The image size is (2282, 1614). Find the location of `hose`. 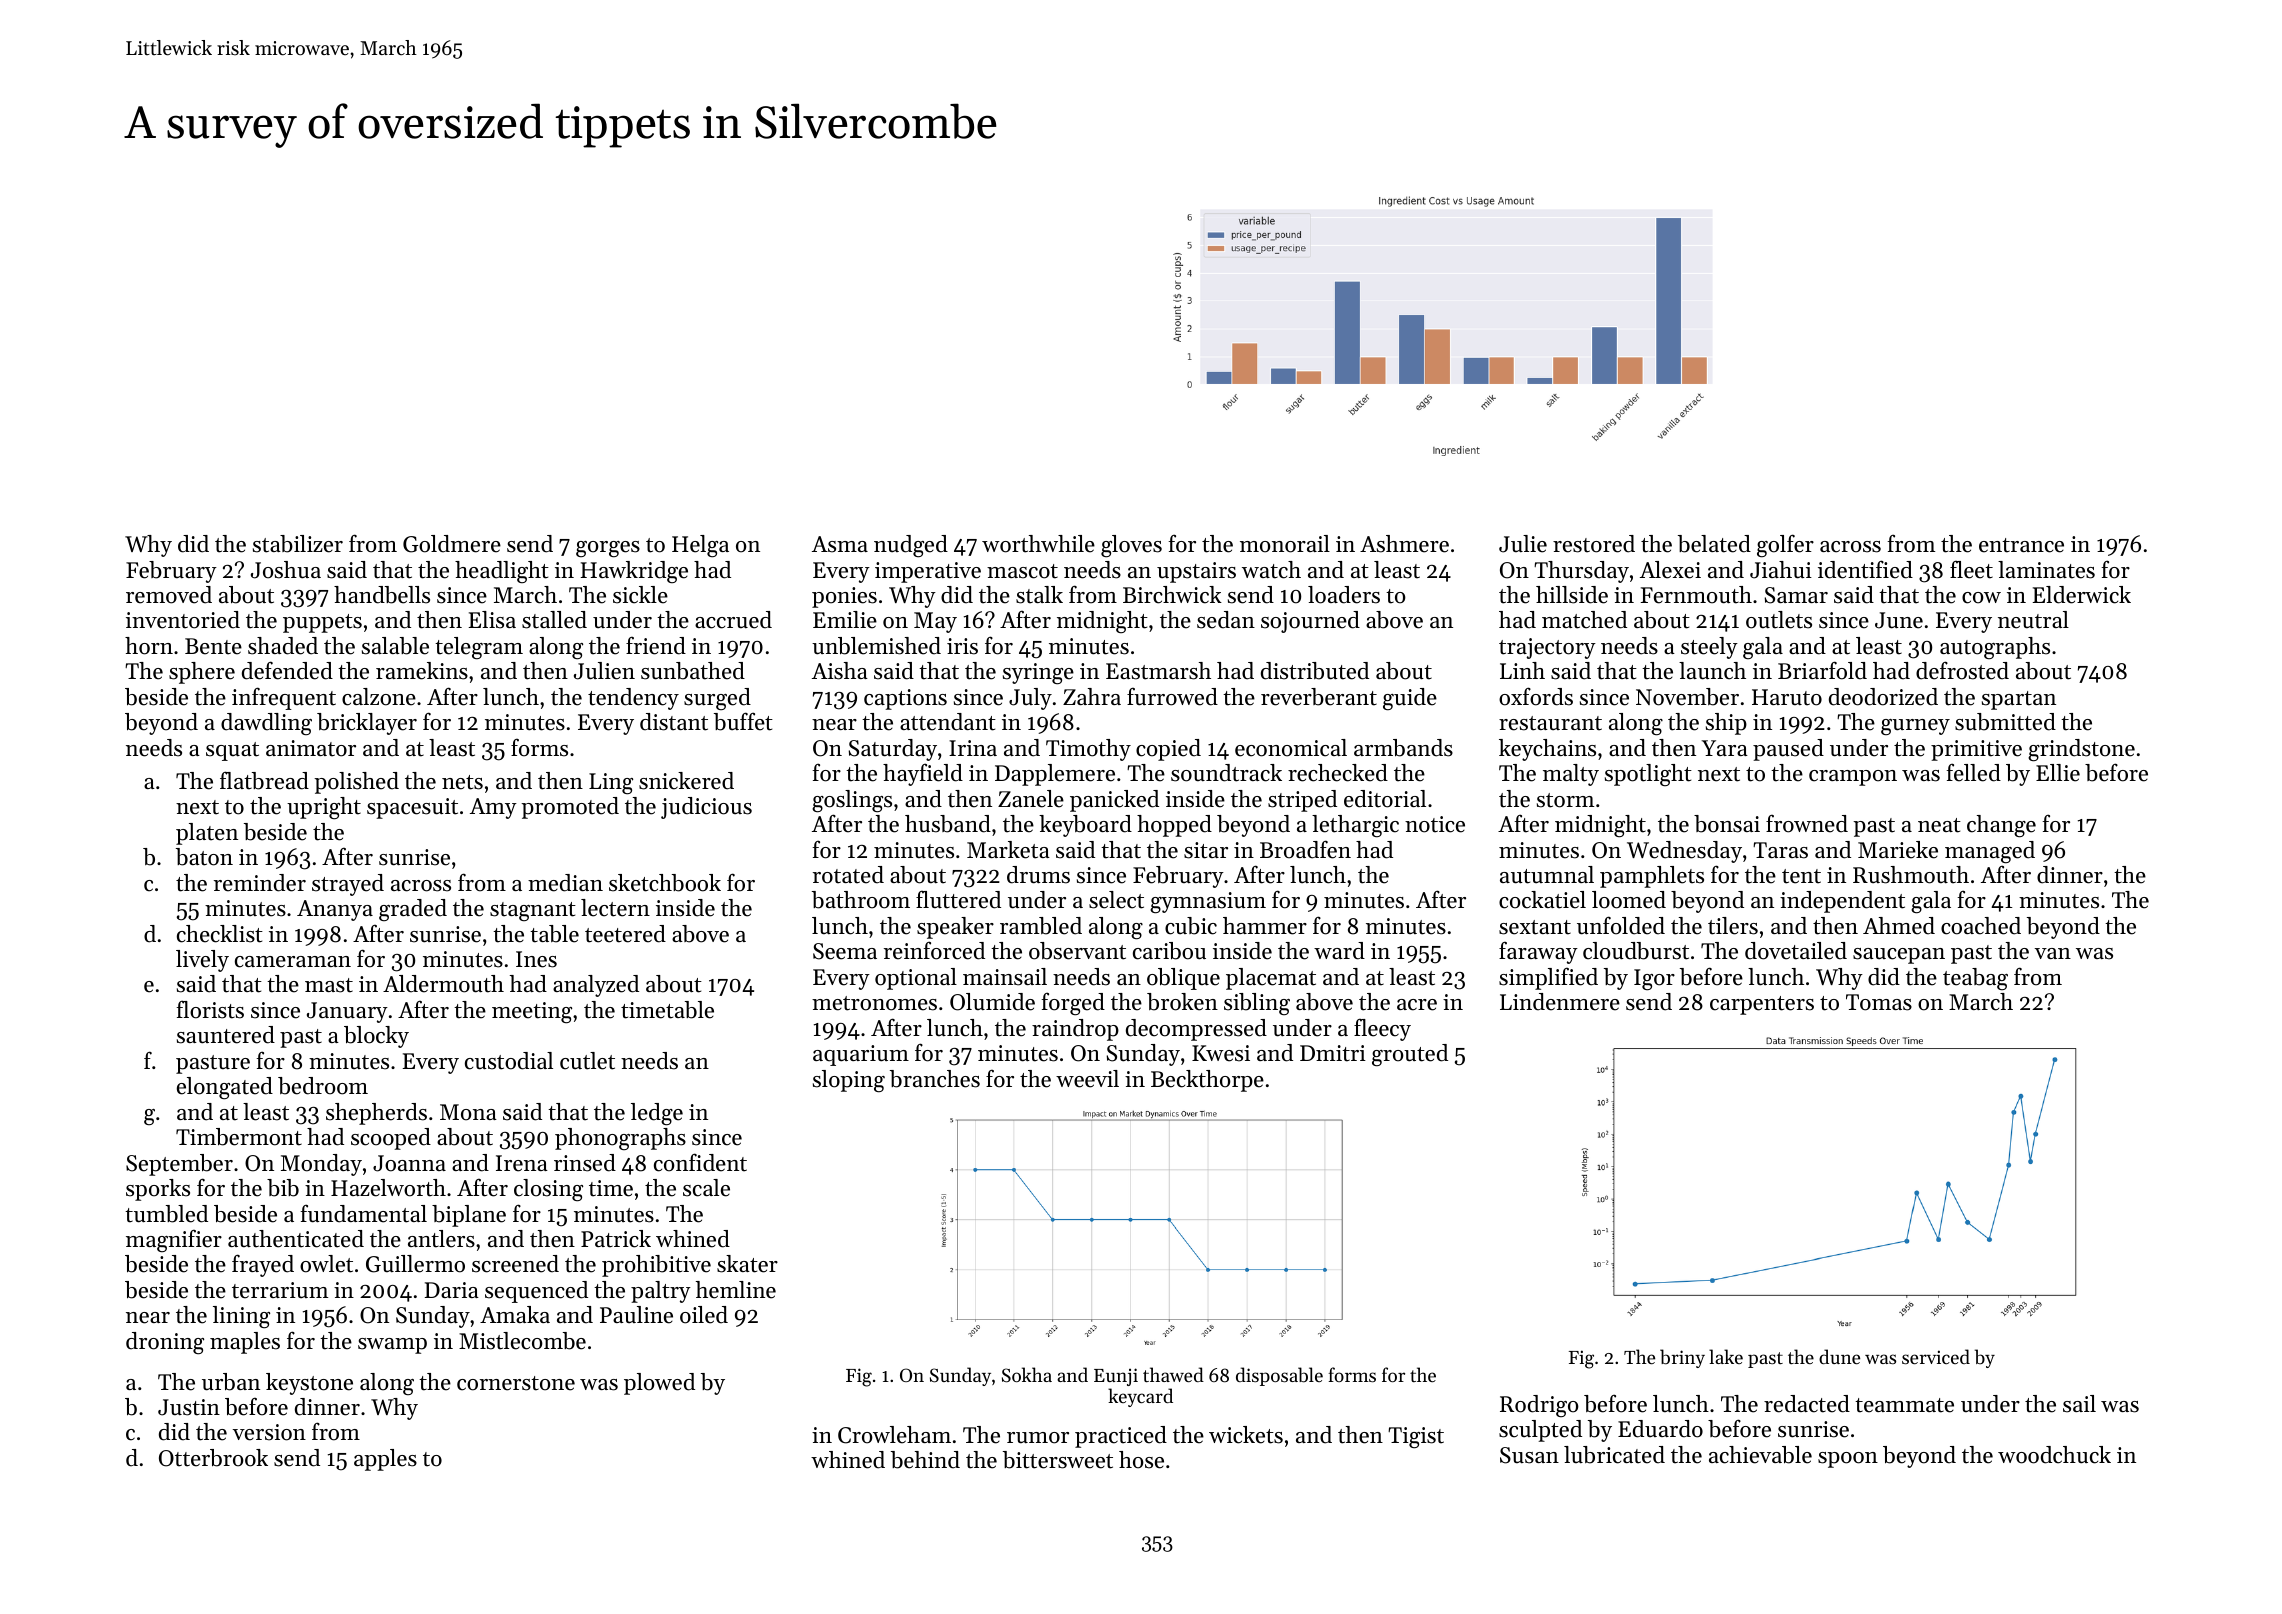

hose is located at coordinates (1141, 1460).
